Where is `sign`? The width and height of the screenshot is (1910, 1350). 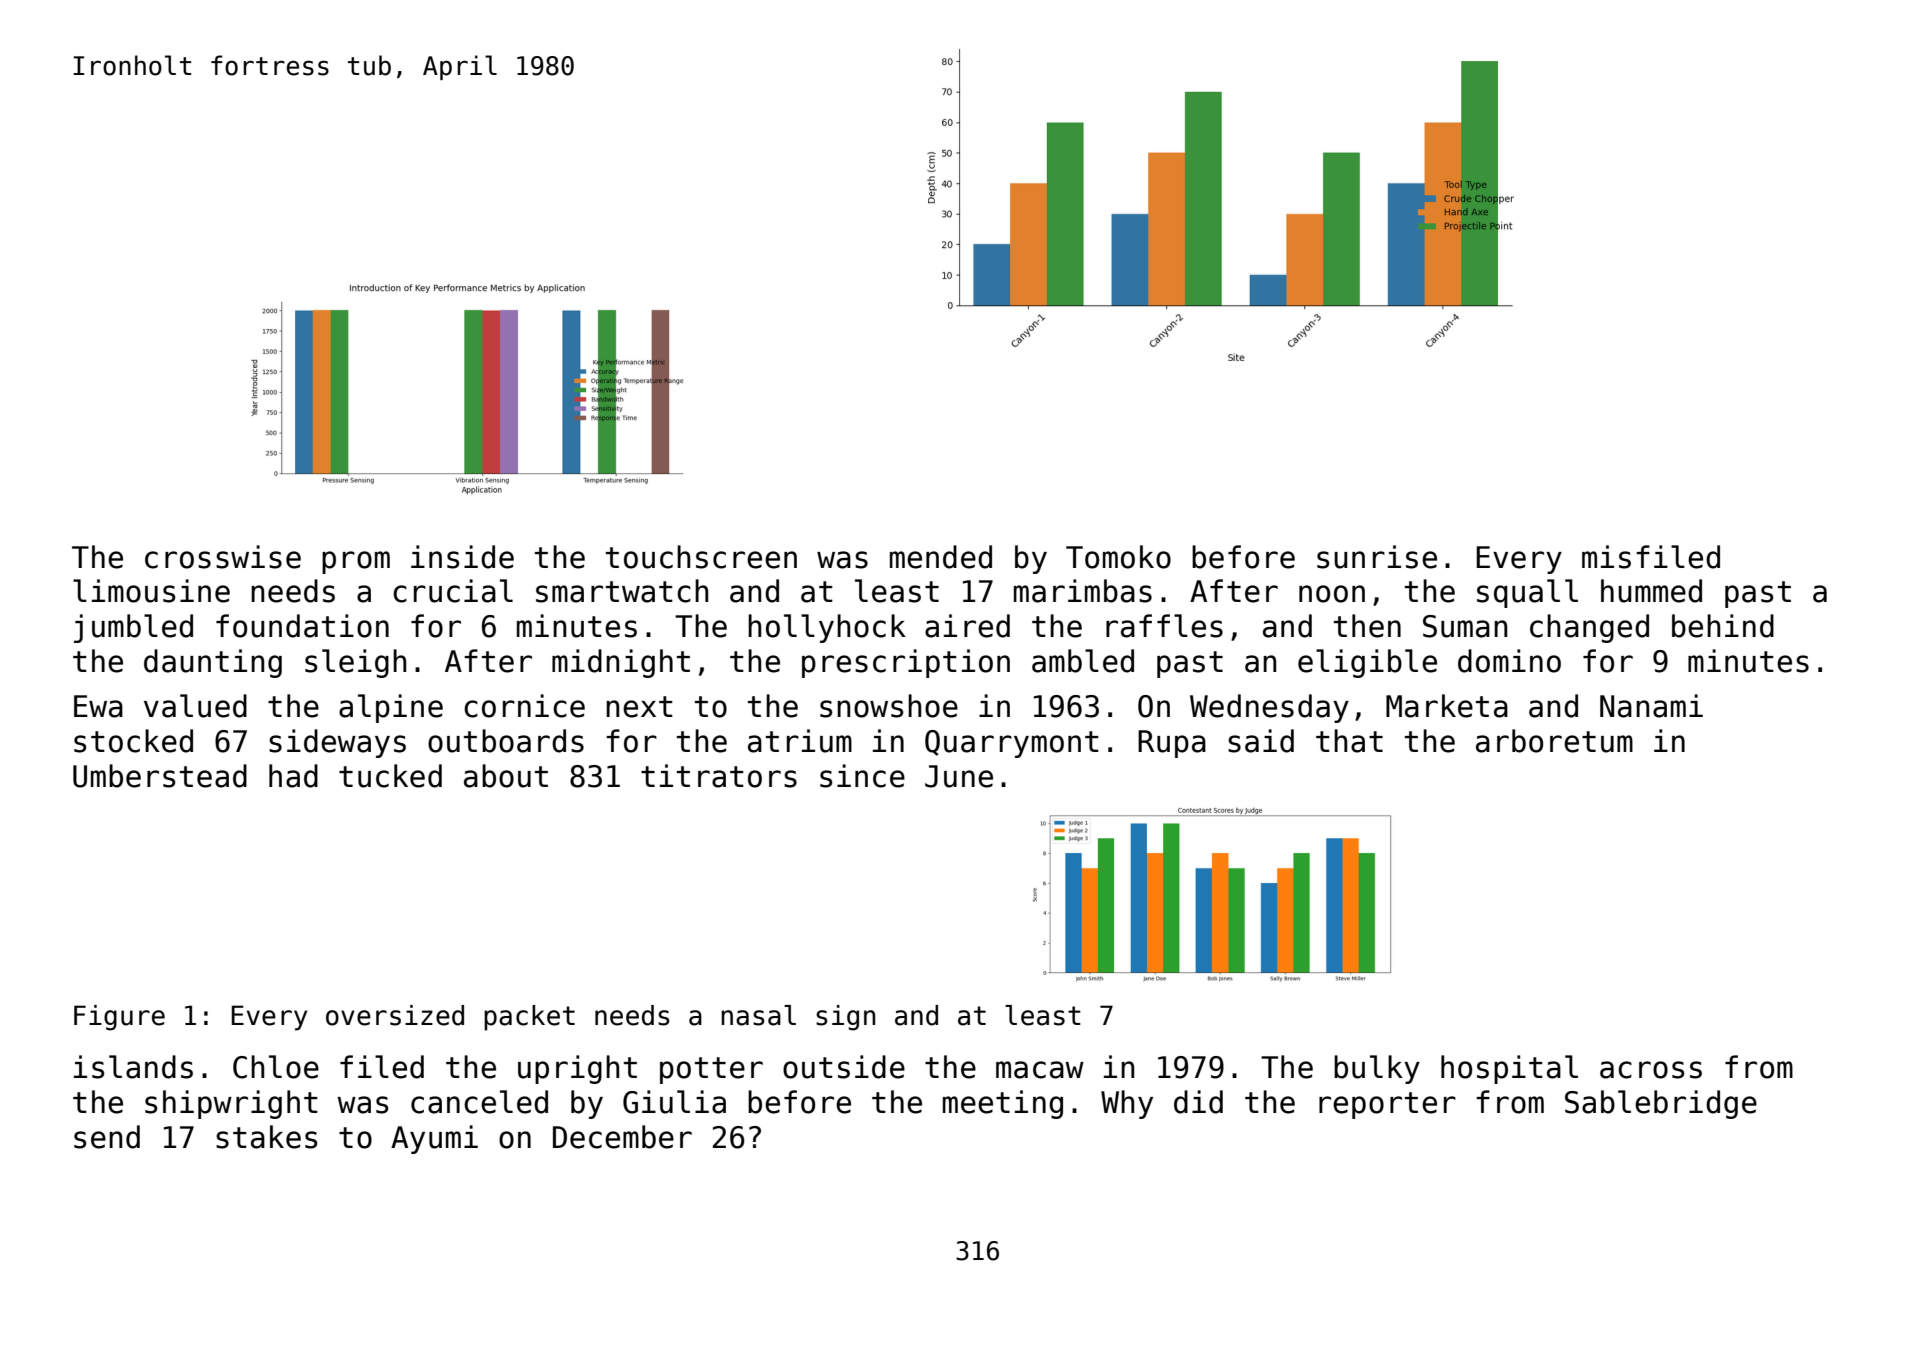
sign is located at coordinates (845, 1018).
